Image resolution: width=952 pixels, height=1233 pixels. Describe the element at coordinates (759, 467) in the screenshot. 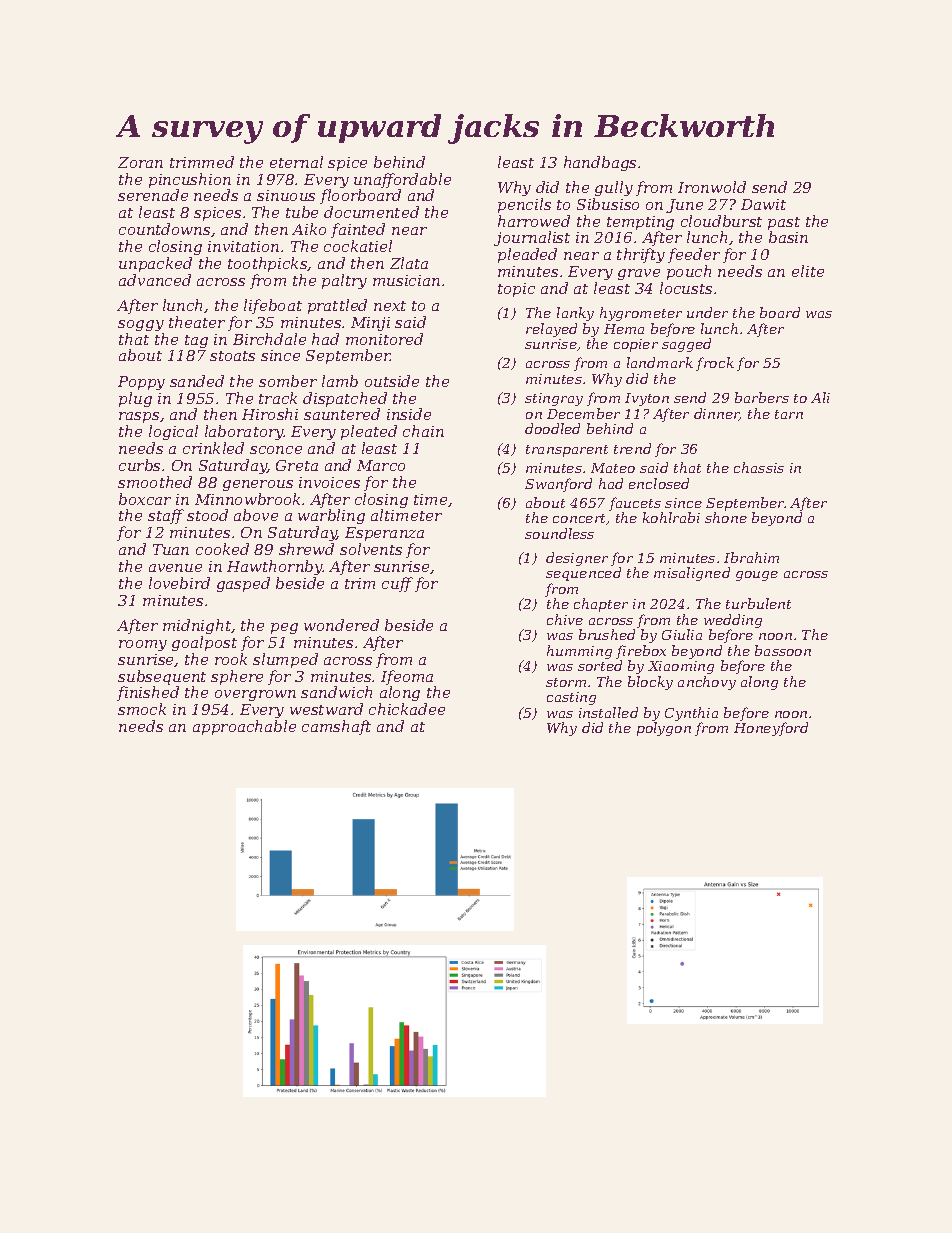

I see `chassis` at that location.
